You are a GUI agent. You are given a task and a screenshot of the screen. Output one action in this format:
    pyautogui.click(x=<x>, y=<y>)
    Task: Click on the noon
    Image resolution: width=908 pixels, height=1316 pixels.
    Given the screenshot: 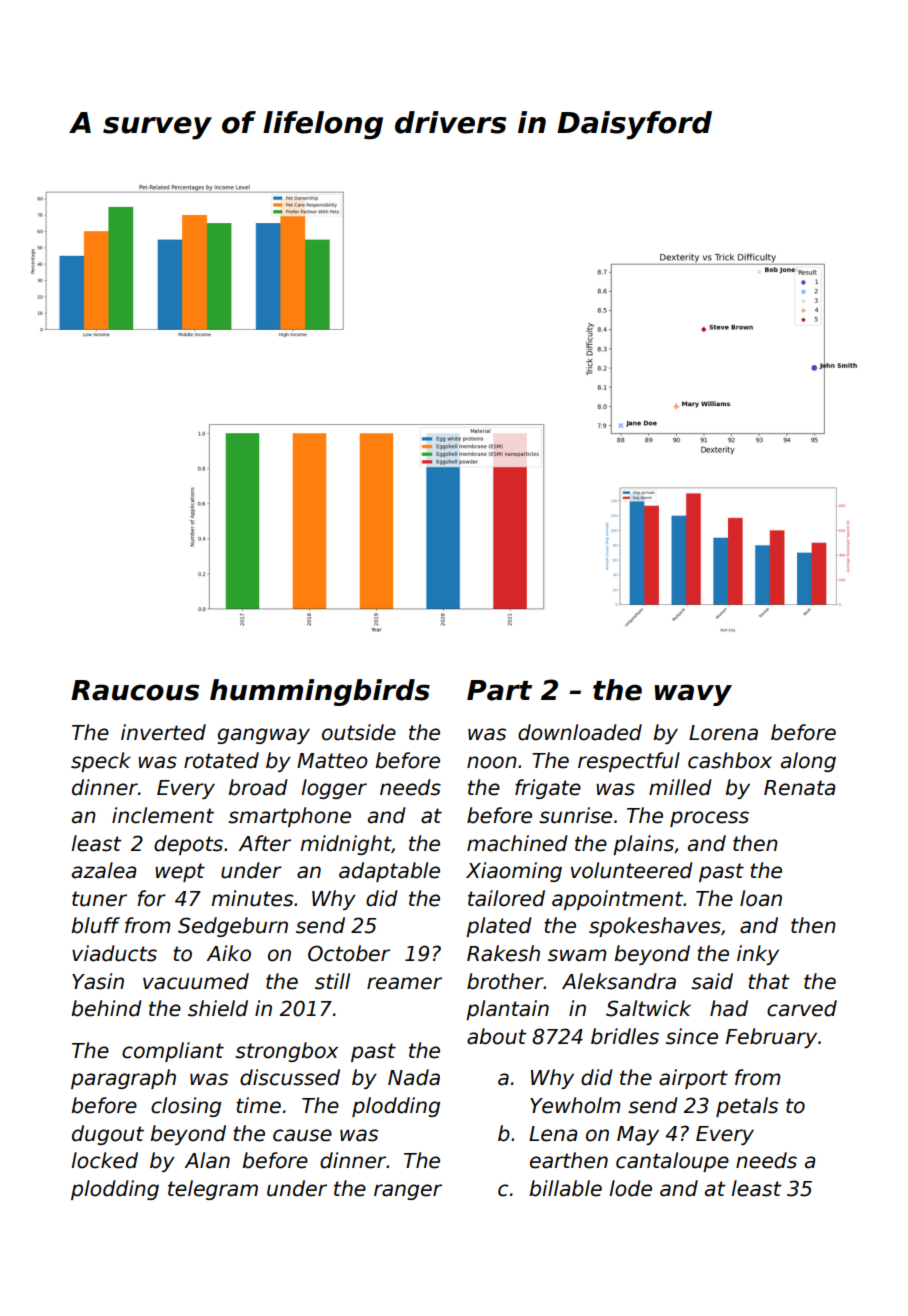 What is the action you would take?
    pyautogui.click(x=492, y=762)
